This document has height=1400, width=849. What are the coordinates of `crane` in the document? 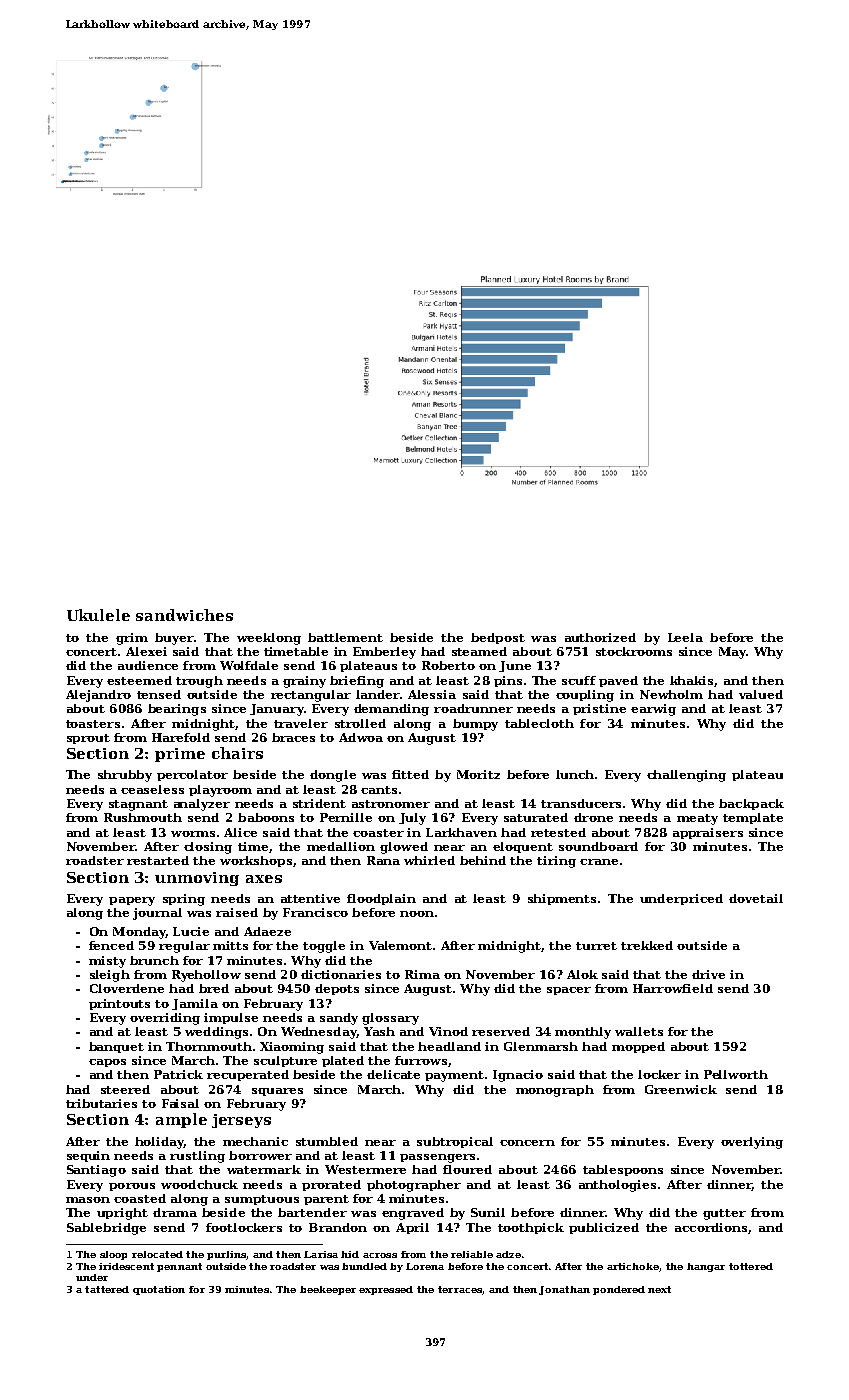 It's located at (599, 862).
